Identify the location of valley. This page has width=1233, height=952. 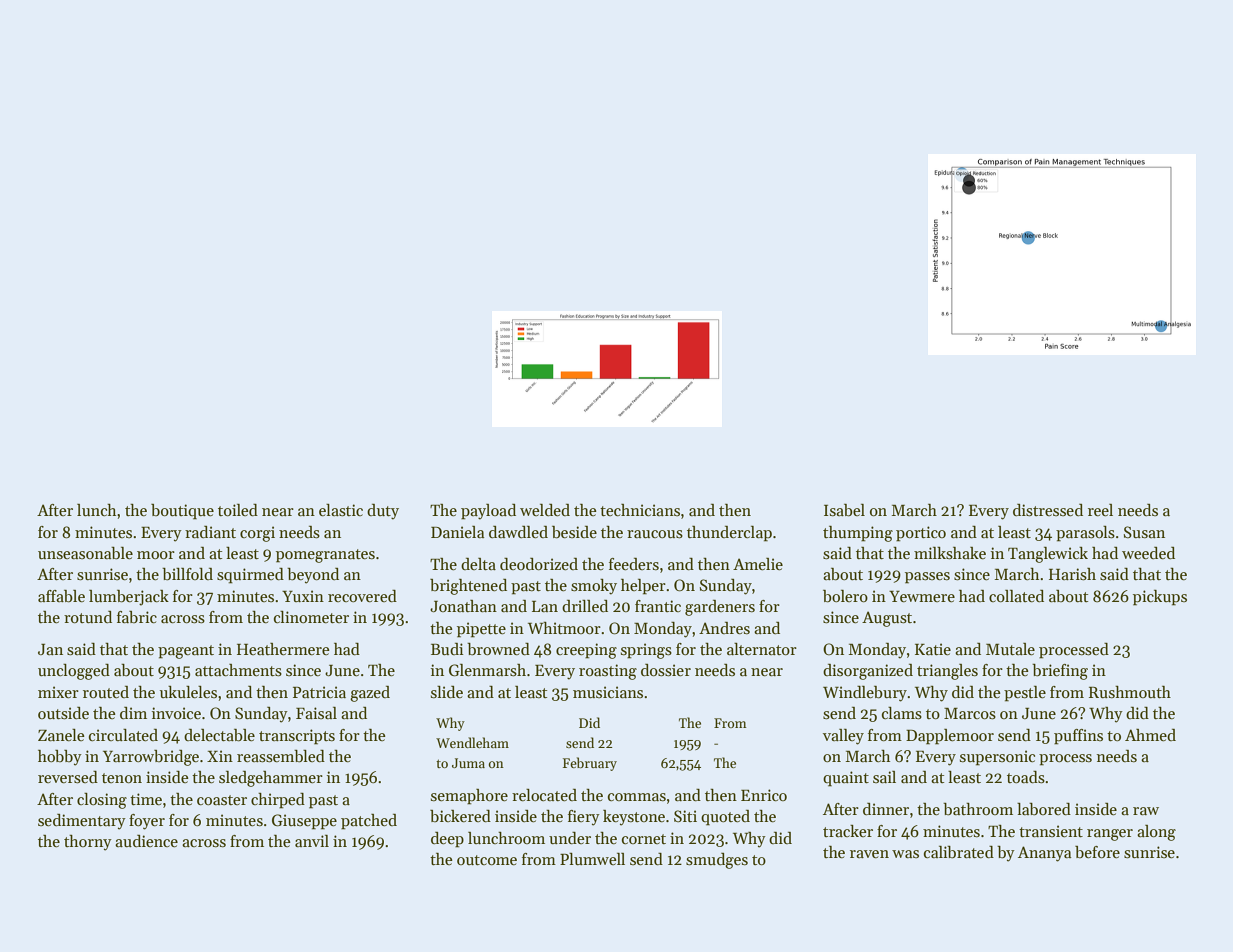
(843, 737).
